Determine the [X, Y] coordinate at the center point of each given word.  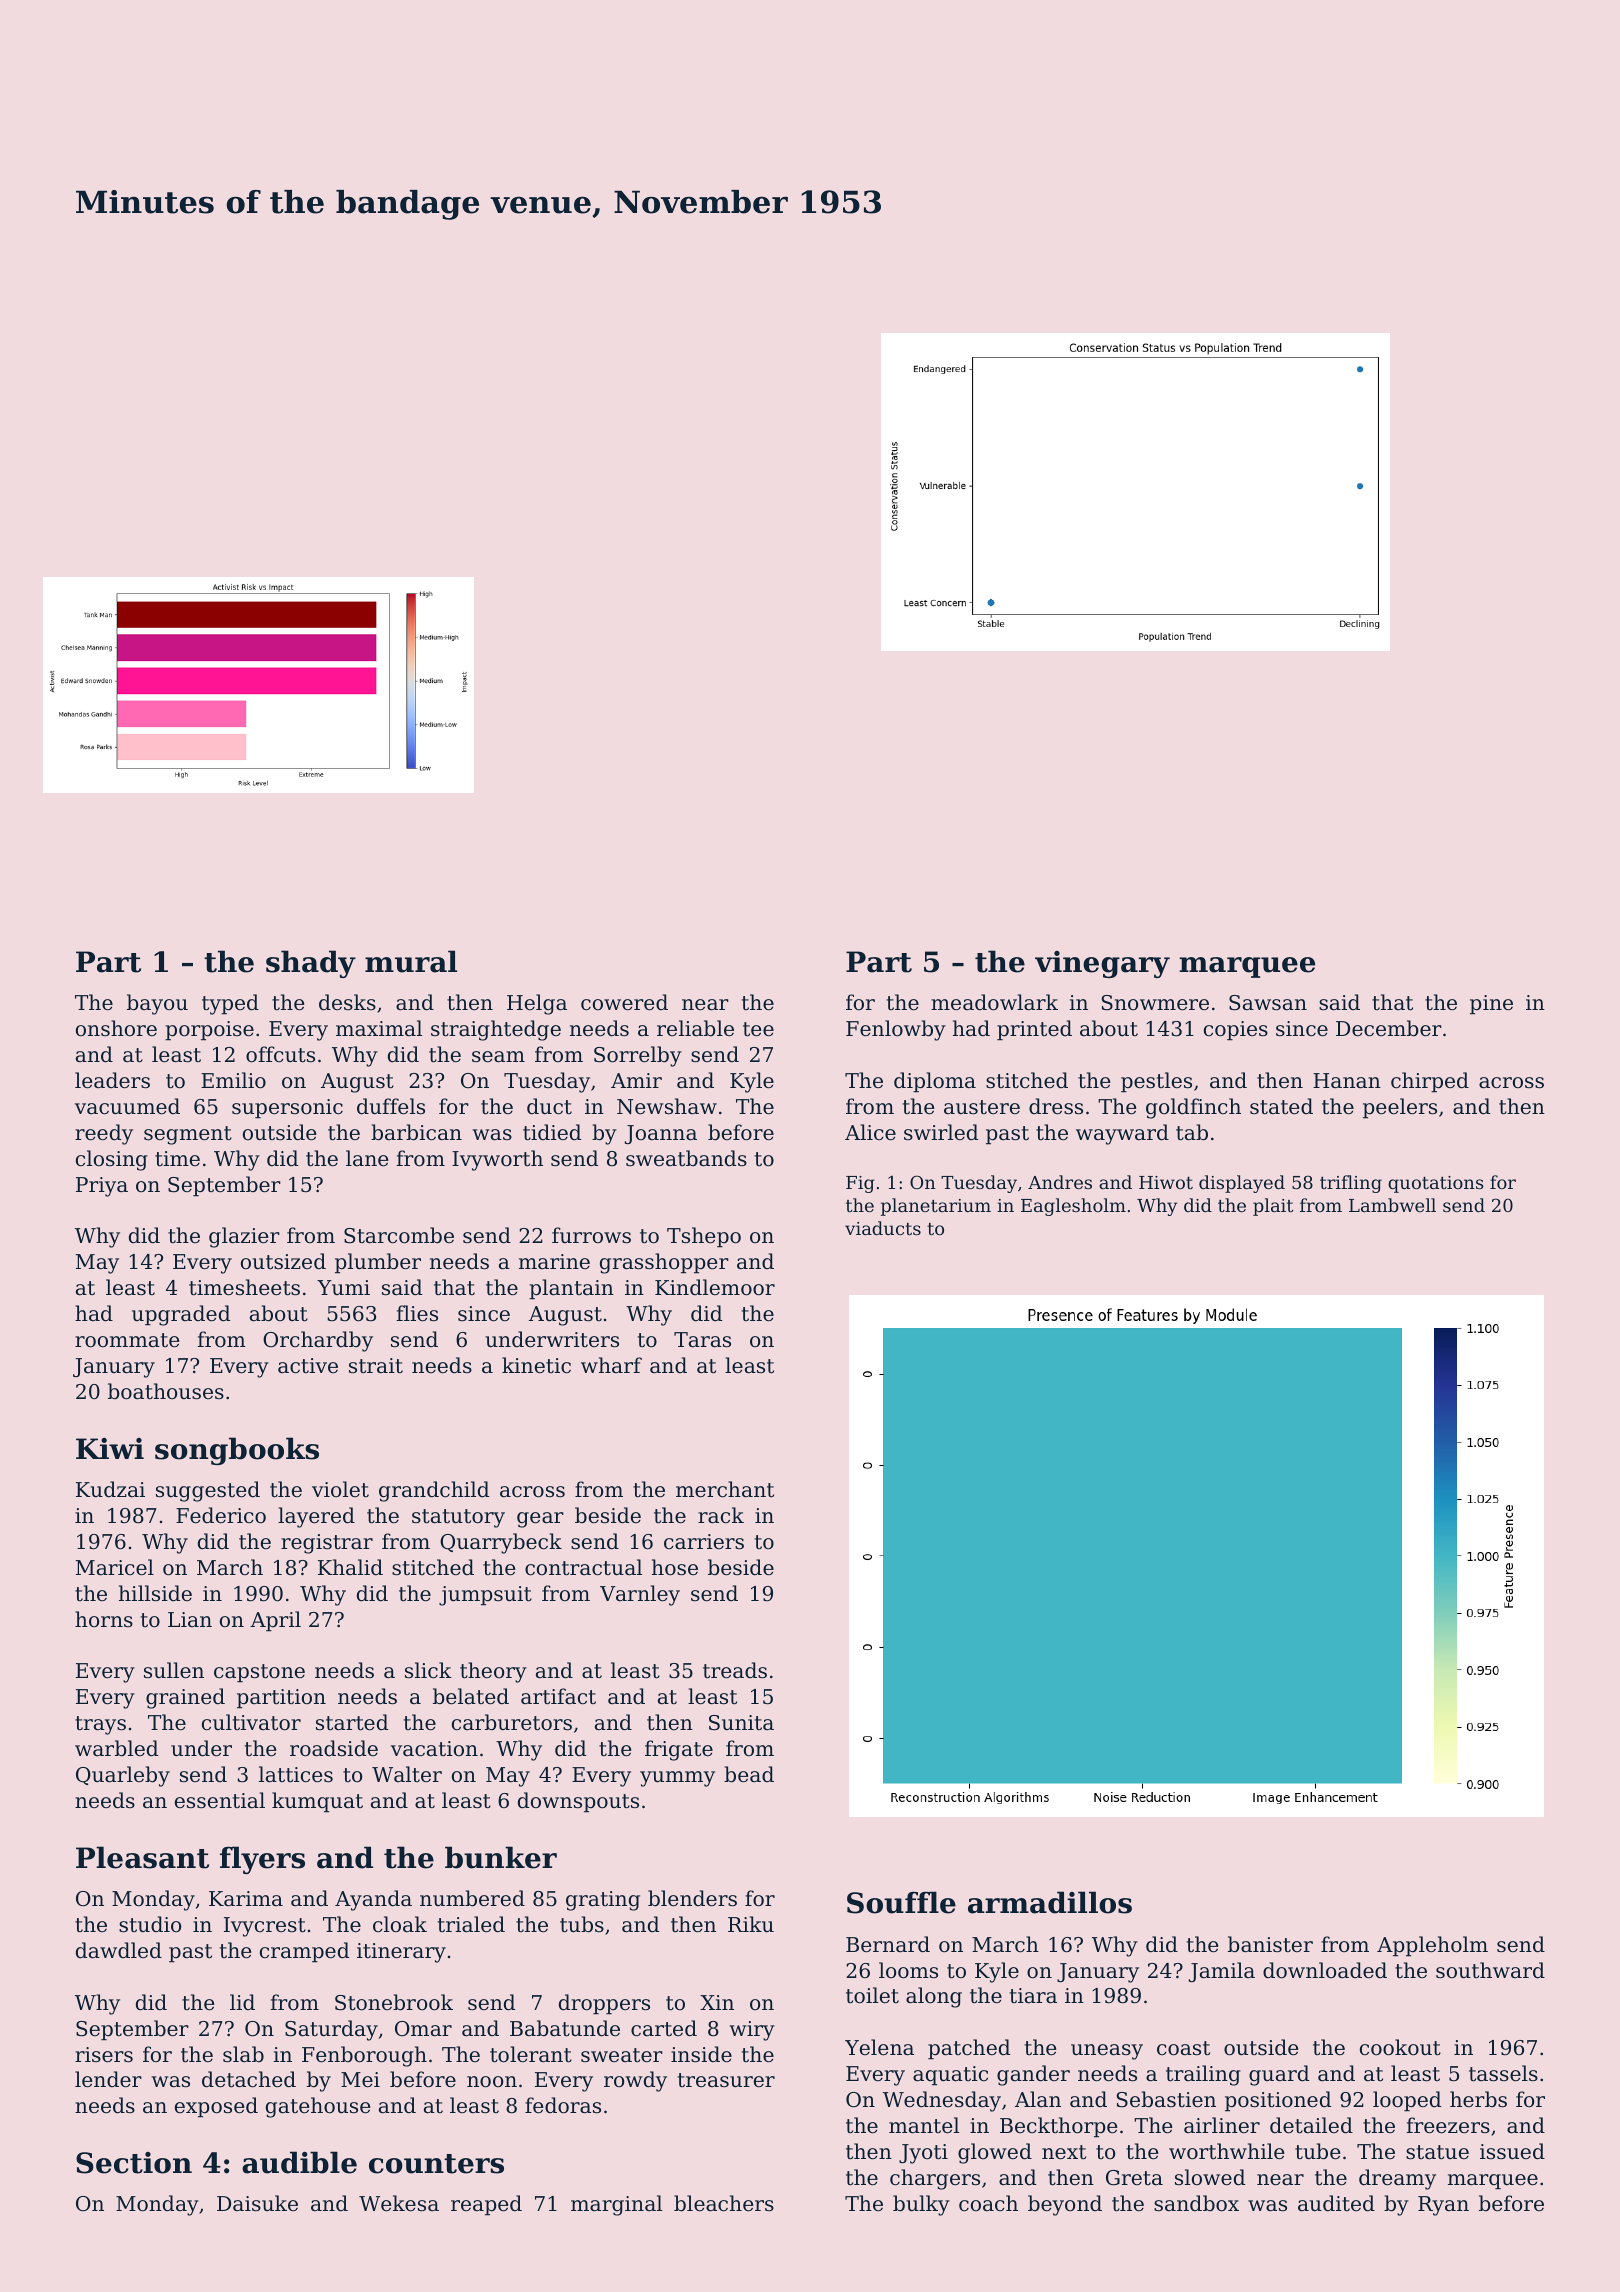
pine [1491, 1005]
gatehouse [318, 2107]
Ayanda [373, 1900]
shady [311, 964]
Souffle [901, 1902]
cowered [624, 1002]
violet [340, 1489]
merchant [725, 1489]
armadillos [1050, 1902]
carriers [704, 1542]
